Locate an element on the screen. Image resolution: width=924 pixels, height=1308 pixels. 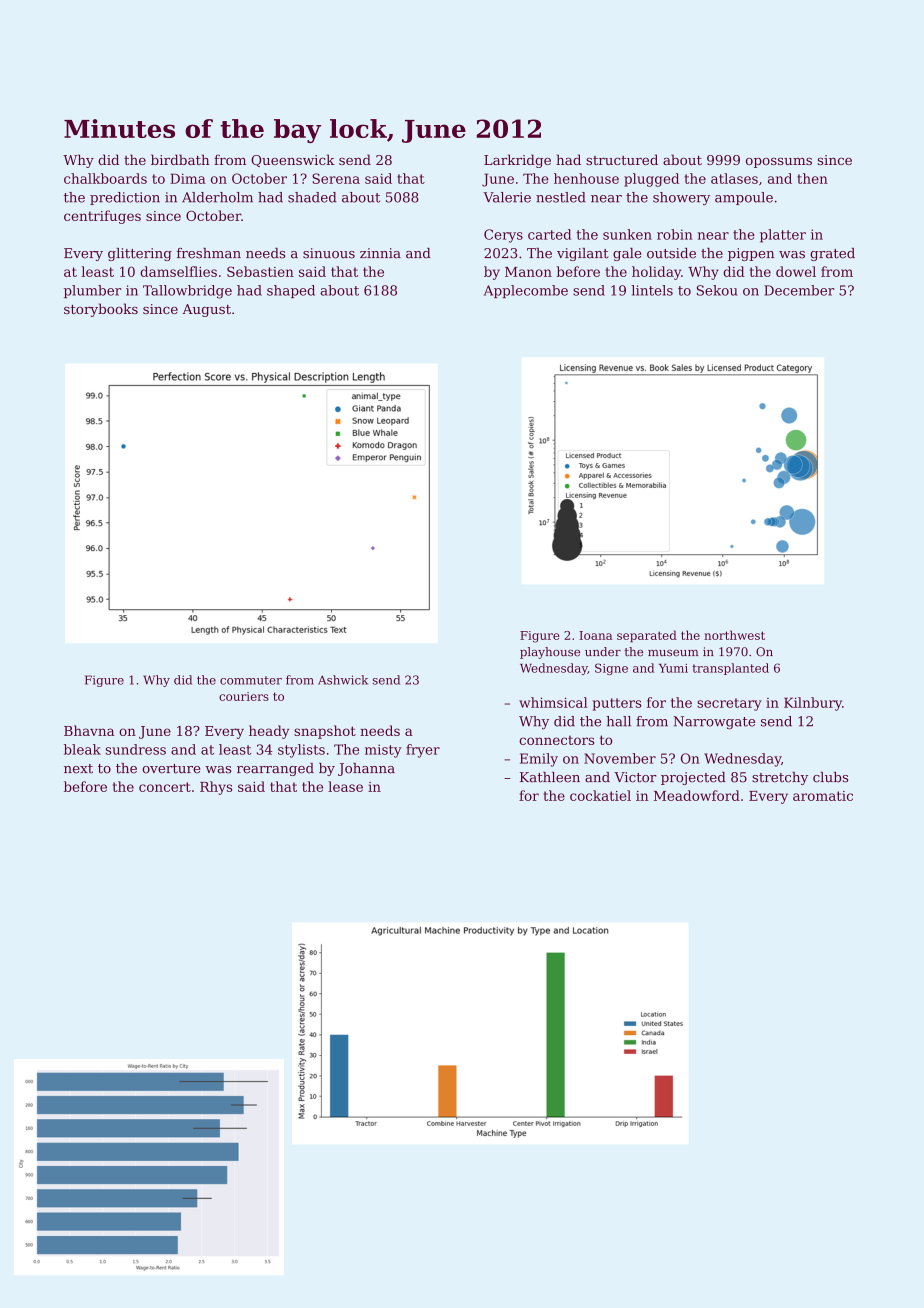
glittering is located at coordinates (140, 254).
